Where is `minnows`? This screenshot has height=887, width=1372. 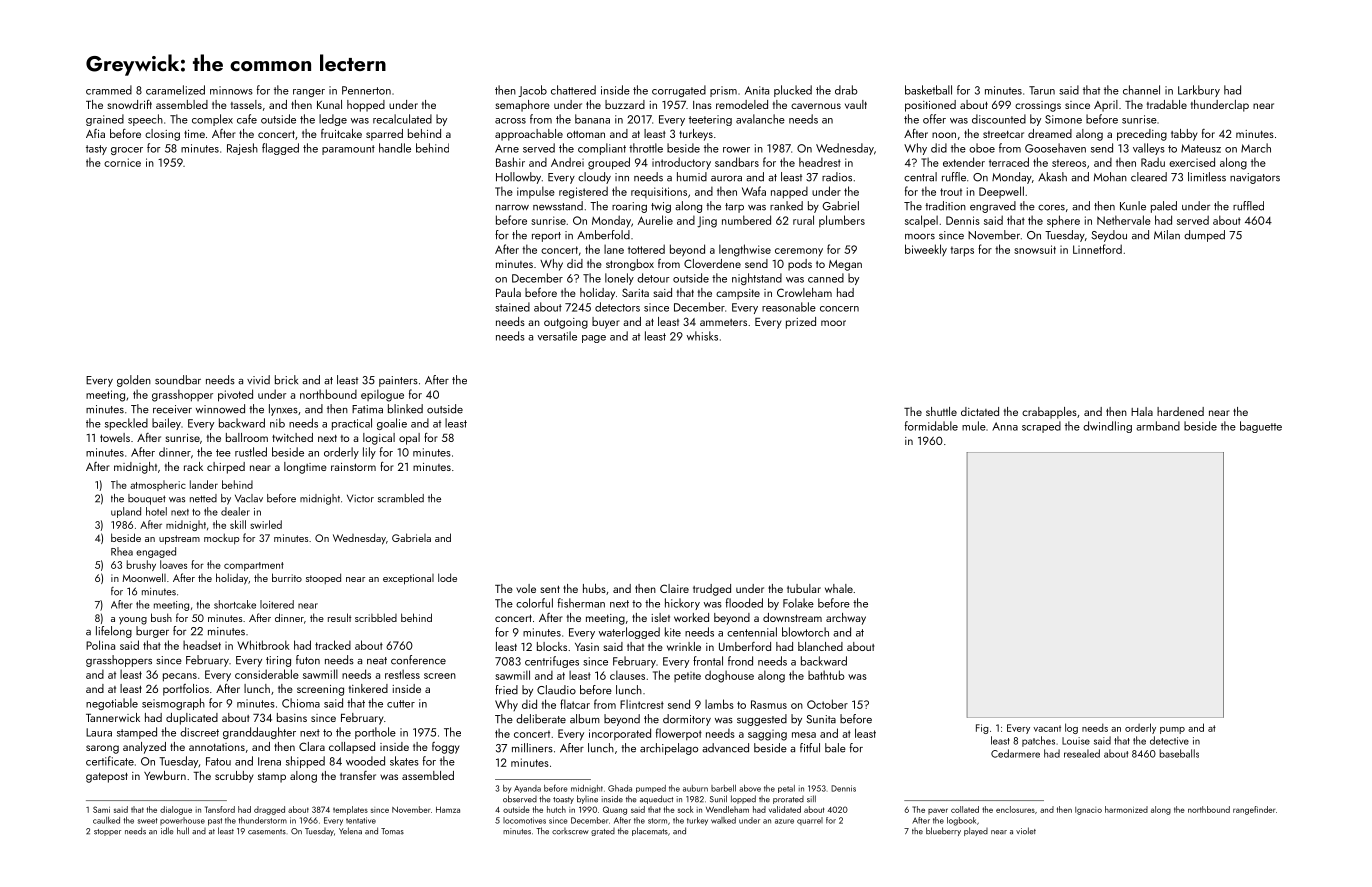 minnows is located at coordinates (231, 90).
